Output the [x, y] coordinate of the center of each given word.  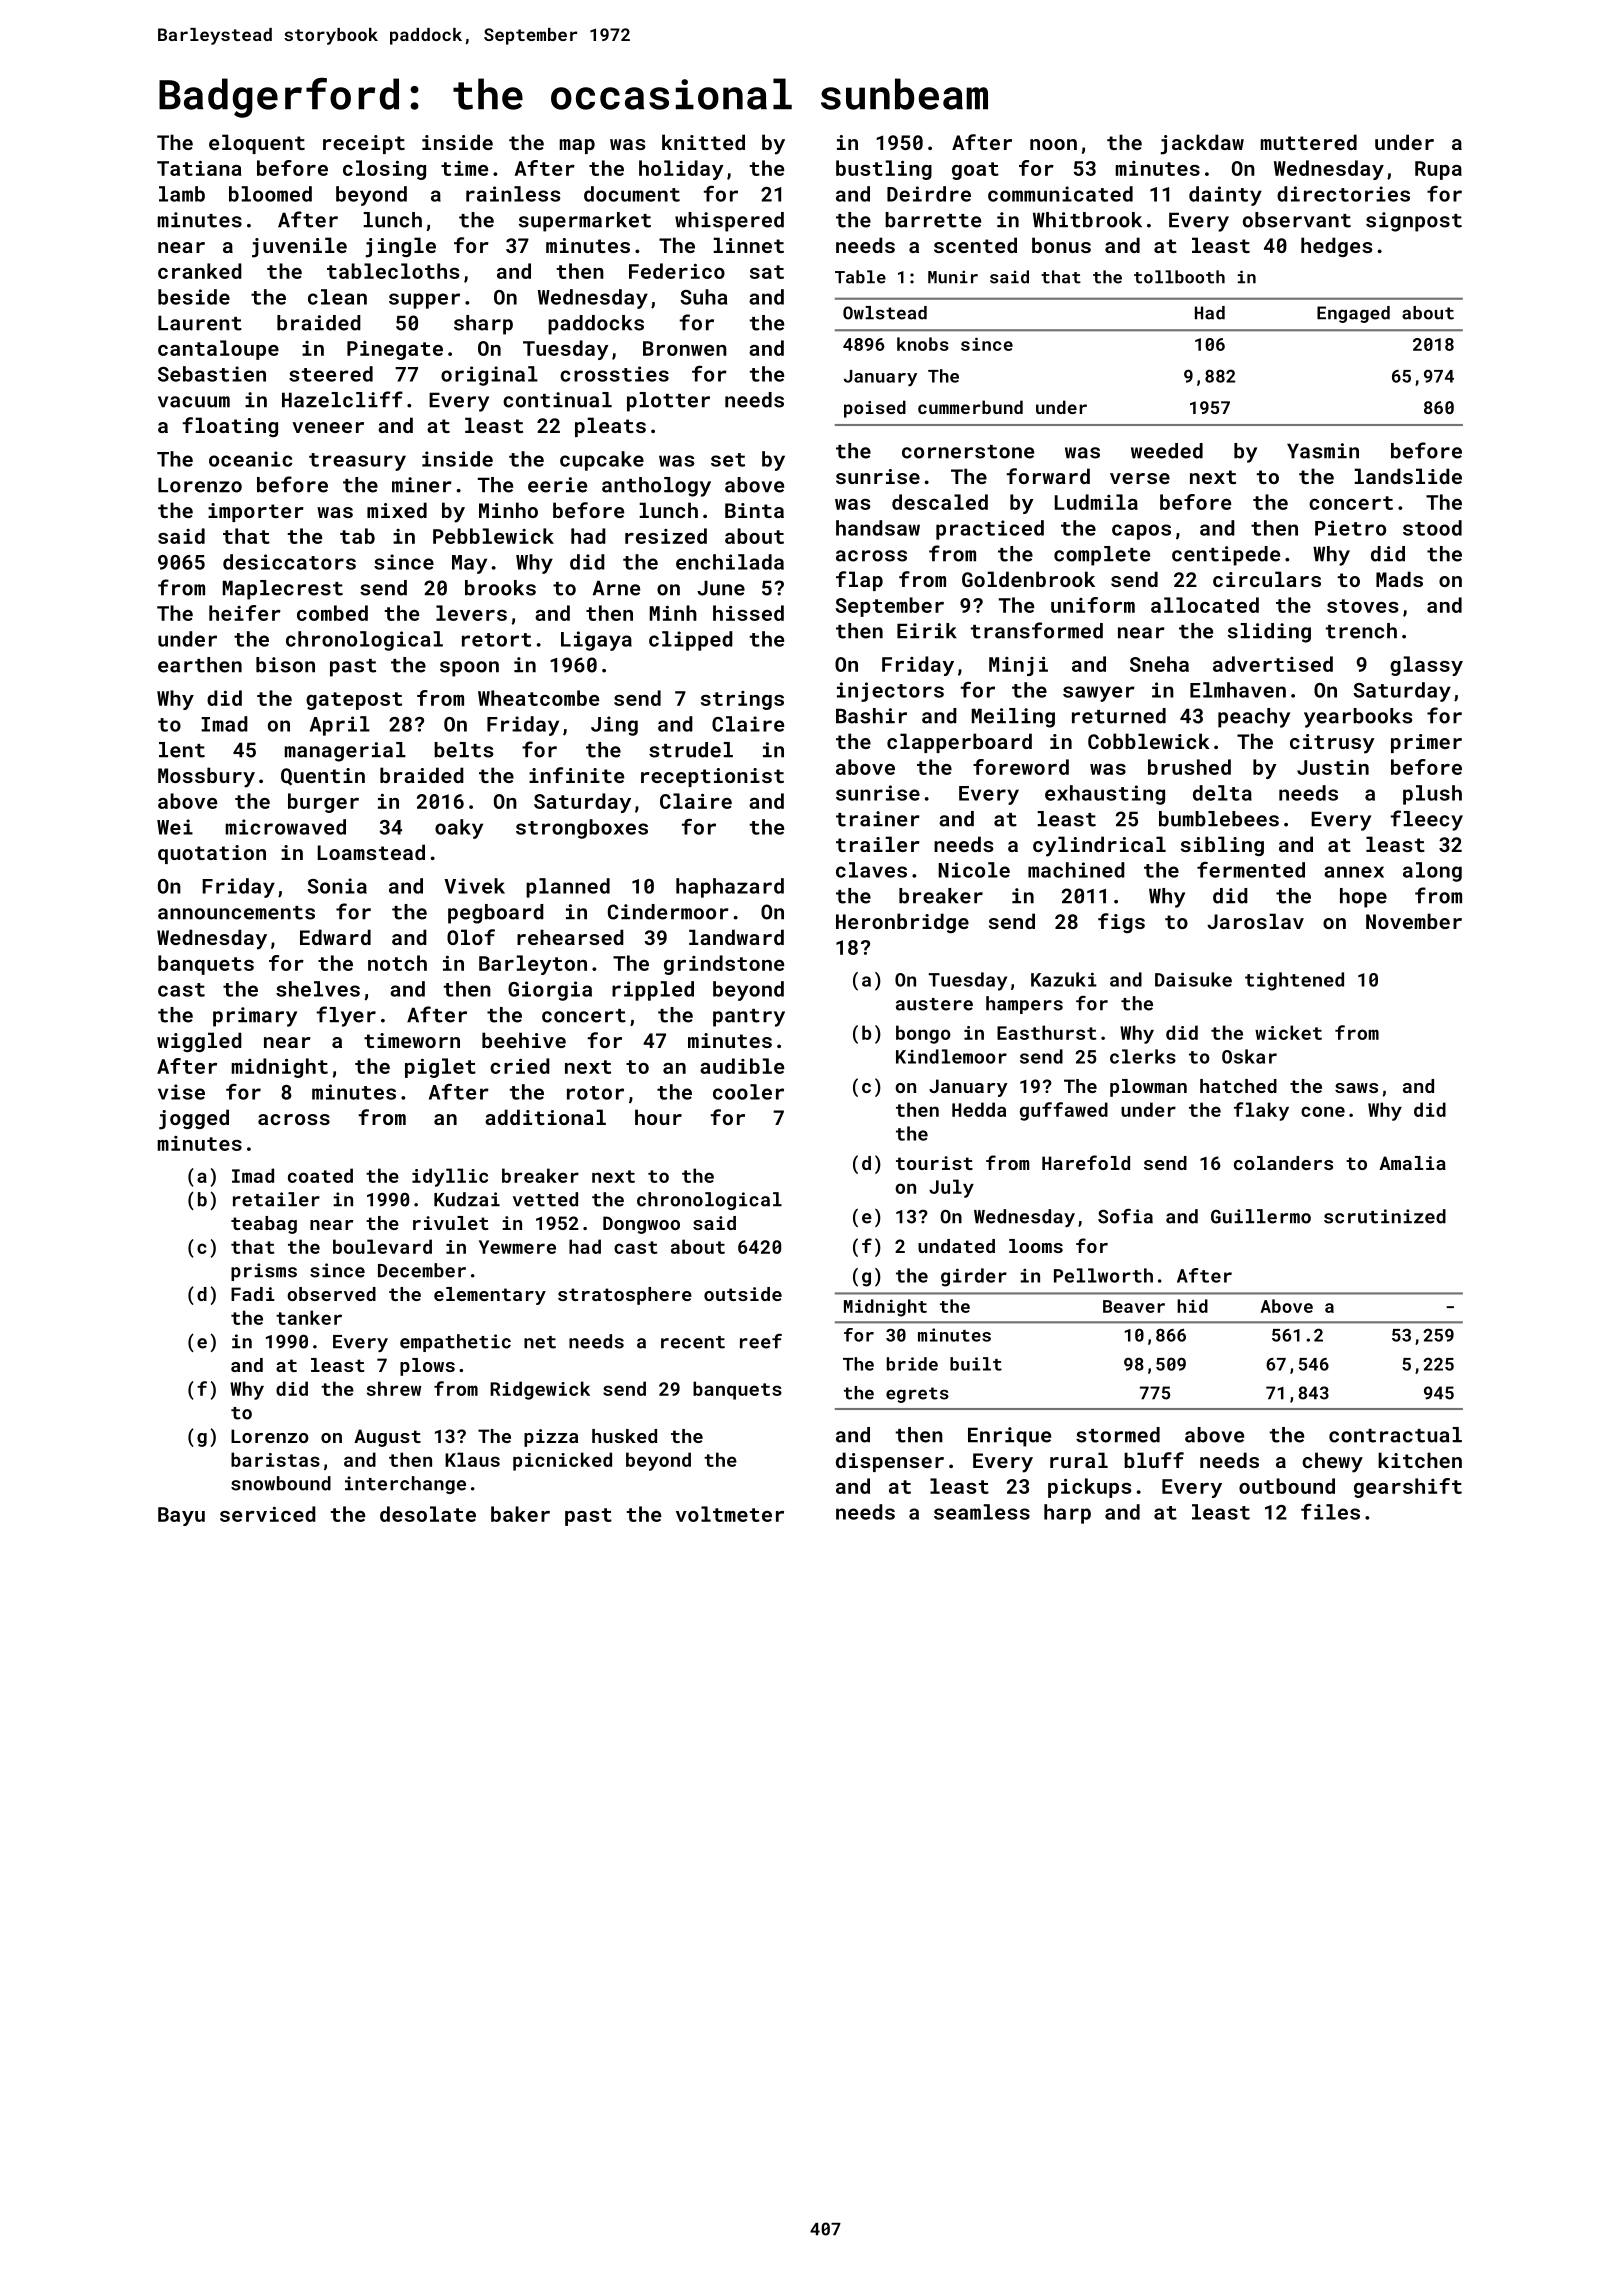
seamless [982, 1512]
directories [1343, 194]
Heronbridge [902, 923]
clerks [1143, 1056]
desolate [428, 1514]
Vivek [474, 886]
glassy [1426, 666]
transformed [1037, 630]
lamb [182, 194]
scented [975, 245]
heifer [245, 613]
